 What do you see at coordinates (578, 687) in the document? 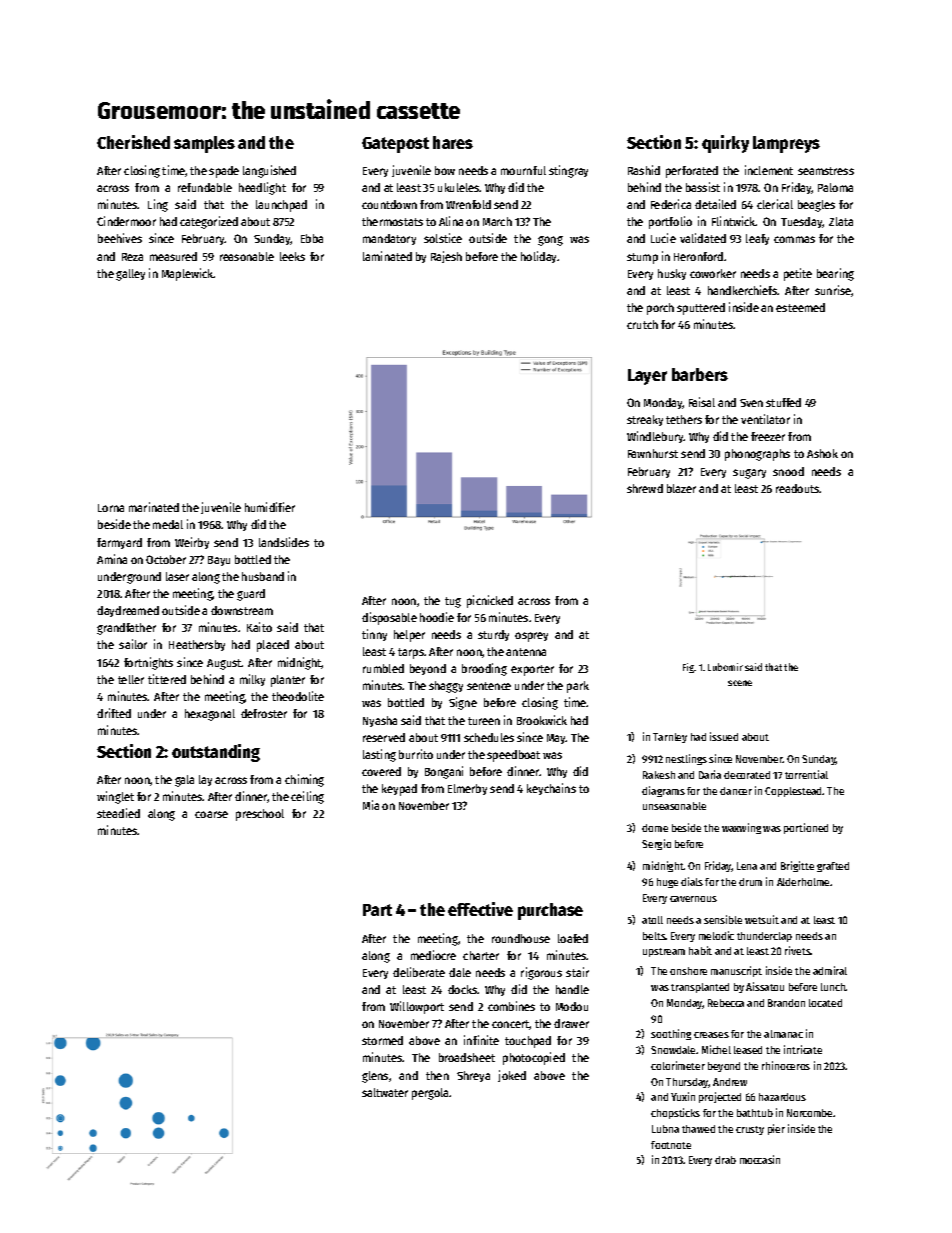
I see `park` at bounding box center [578, 687].
